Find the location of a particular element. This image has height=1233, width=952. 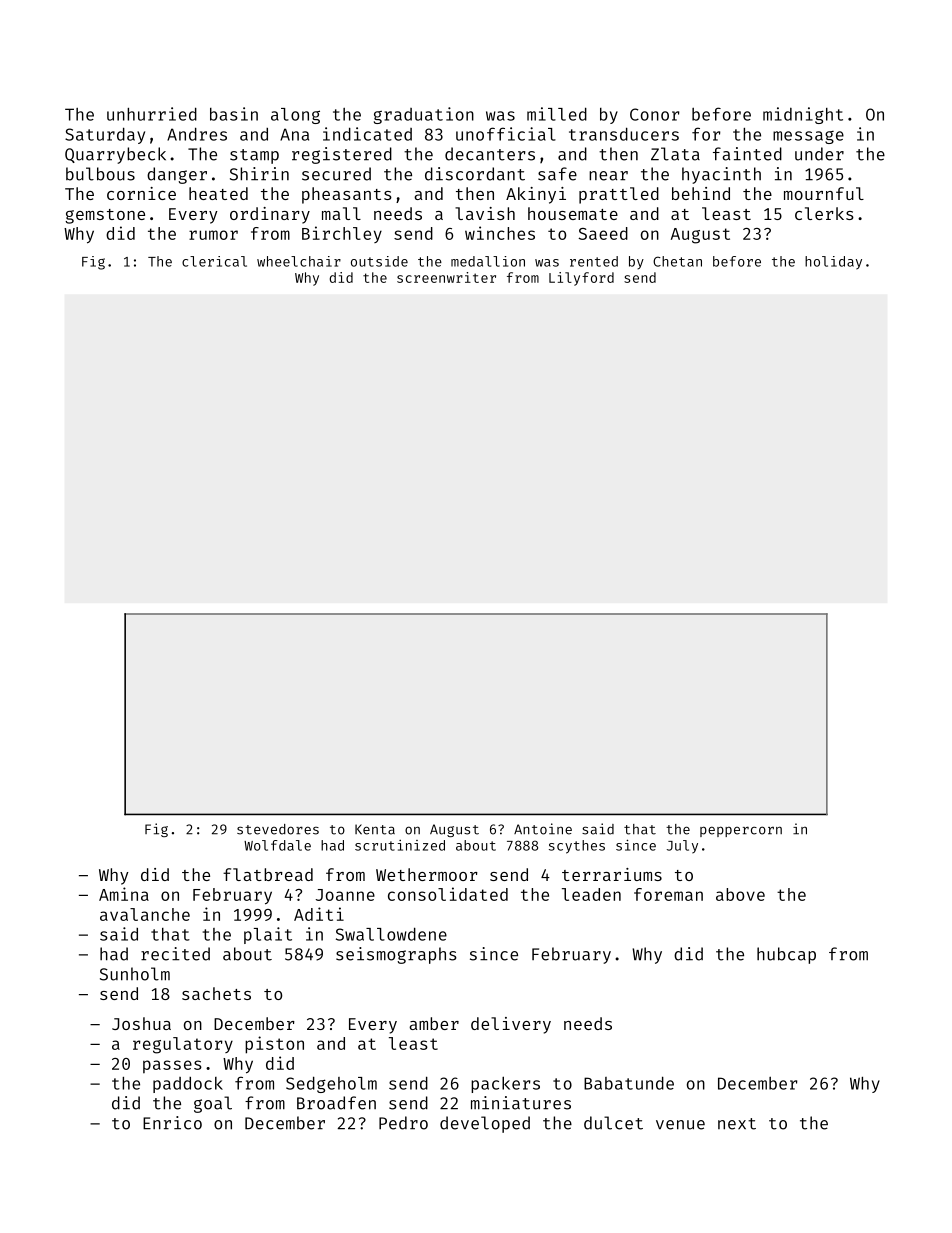

Sedgeholm is located at coordinates (331, 1084).
